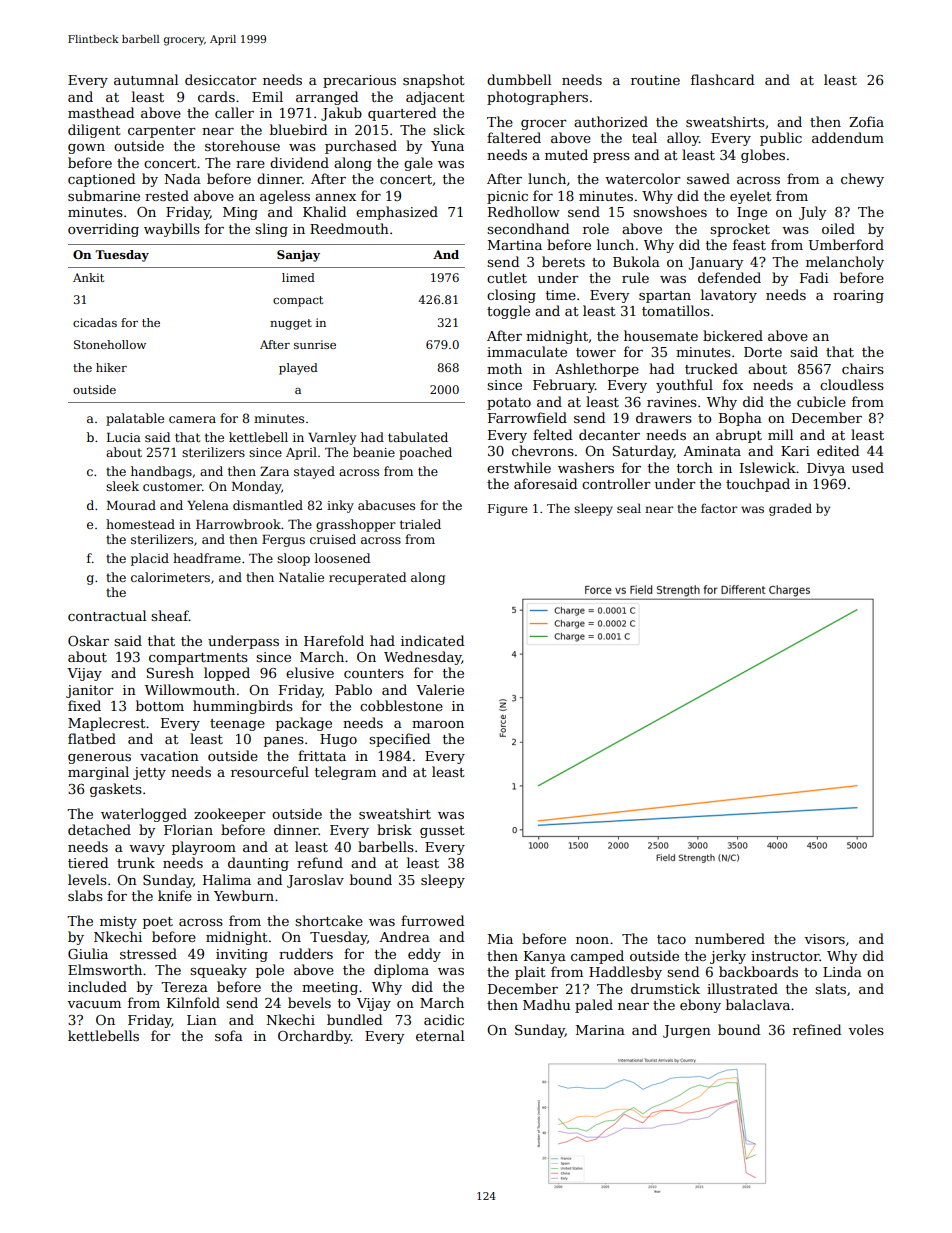 This image has width=952, height=1233. Describe the element at coordinates (440, 1035) in the image. I see `eternal` at that location.
